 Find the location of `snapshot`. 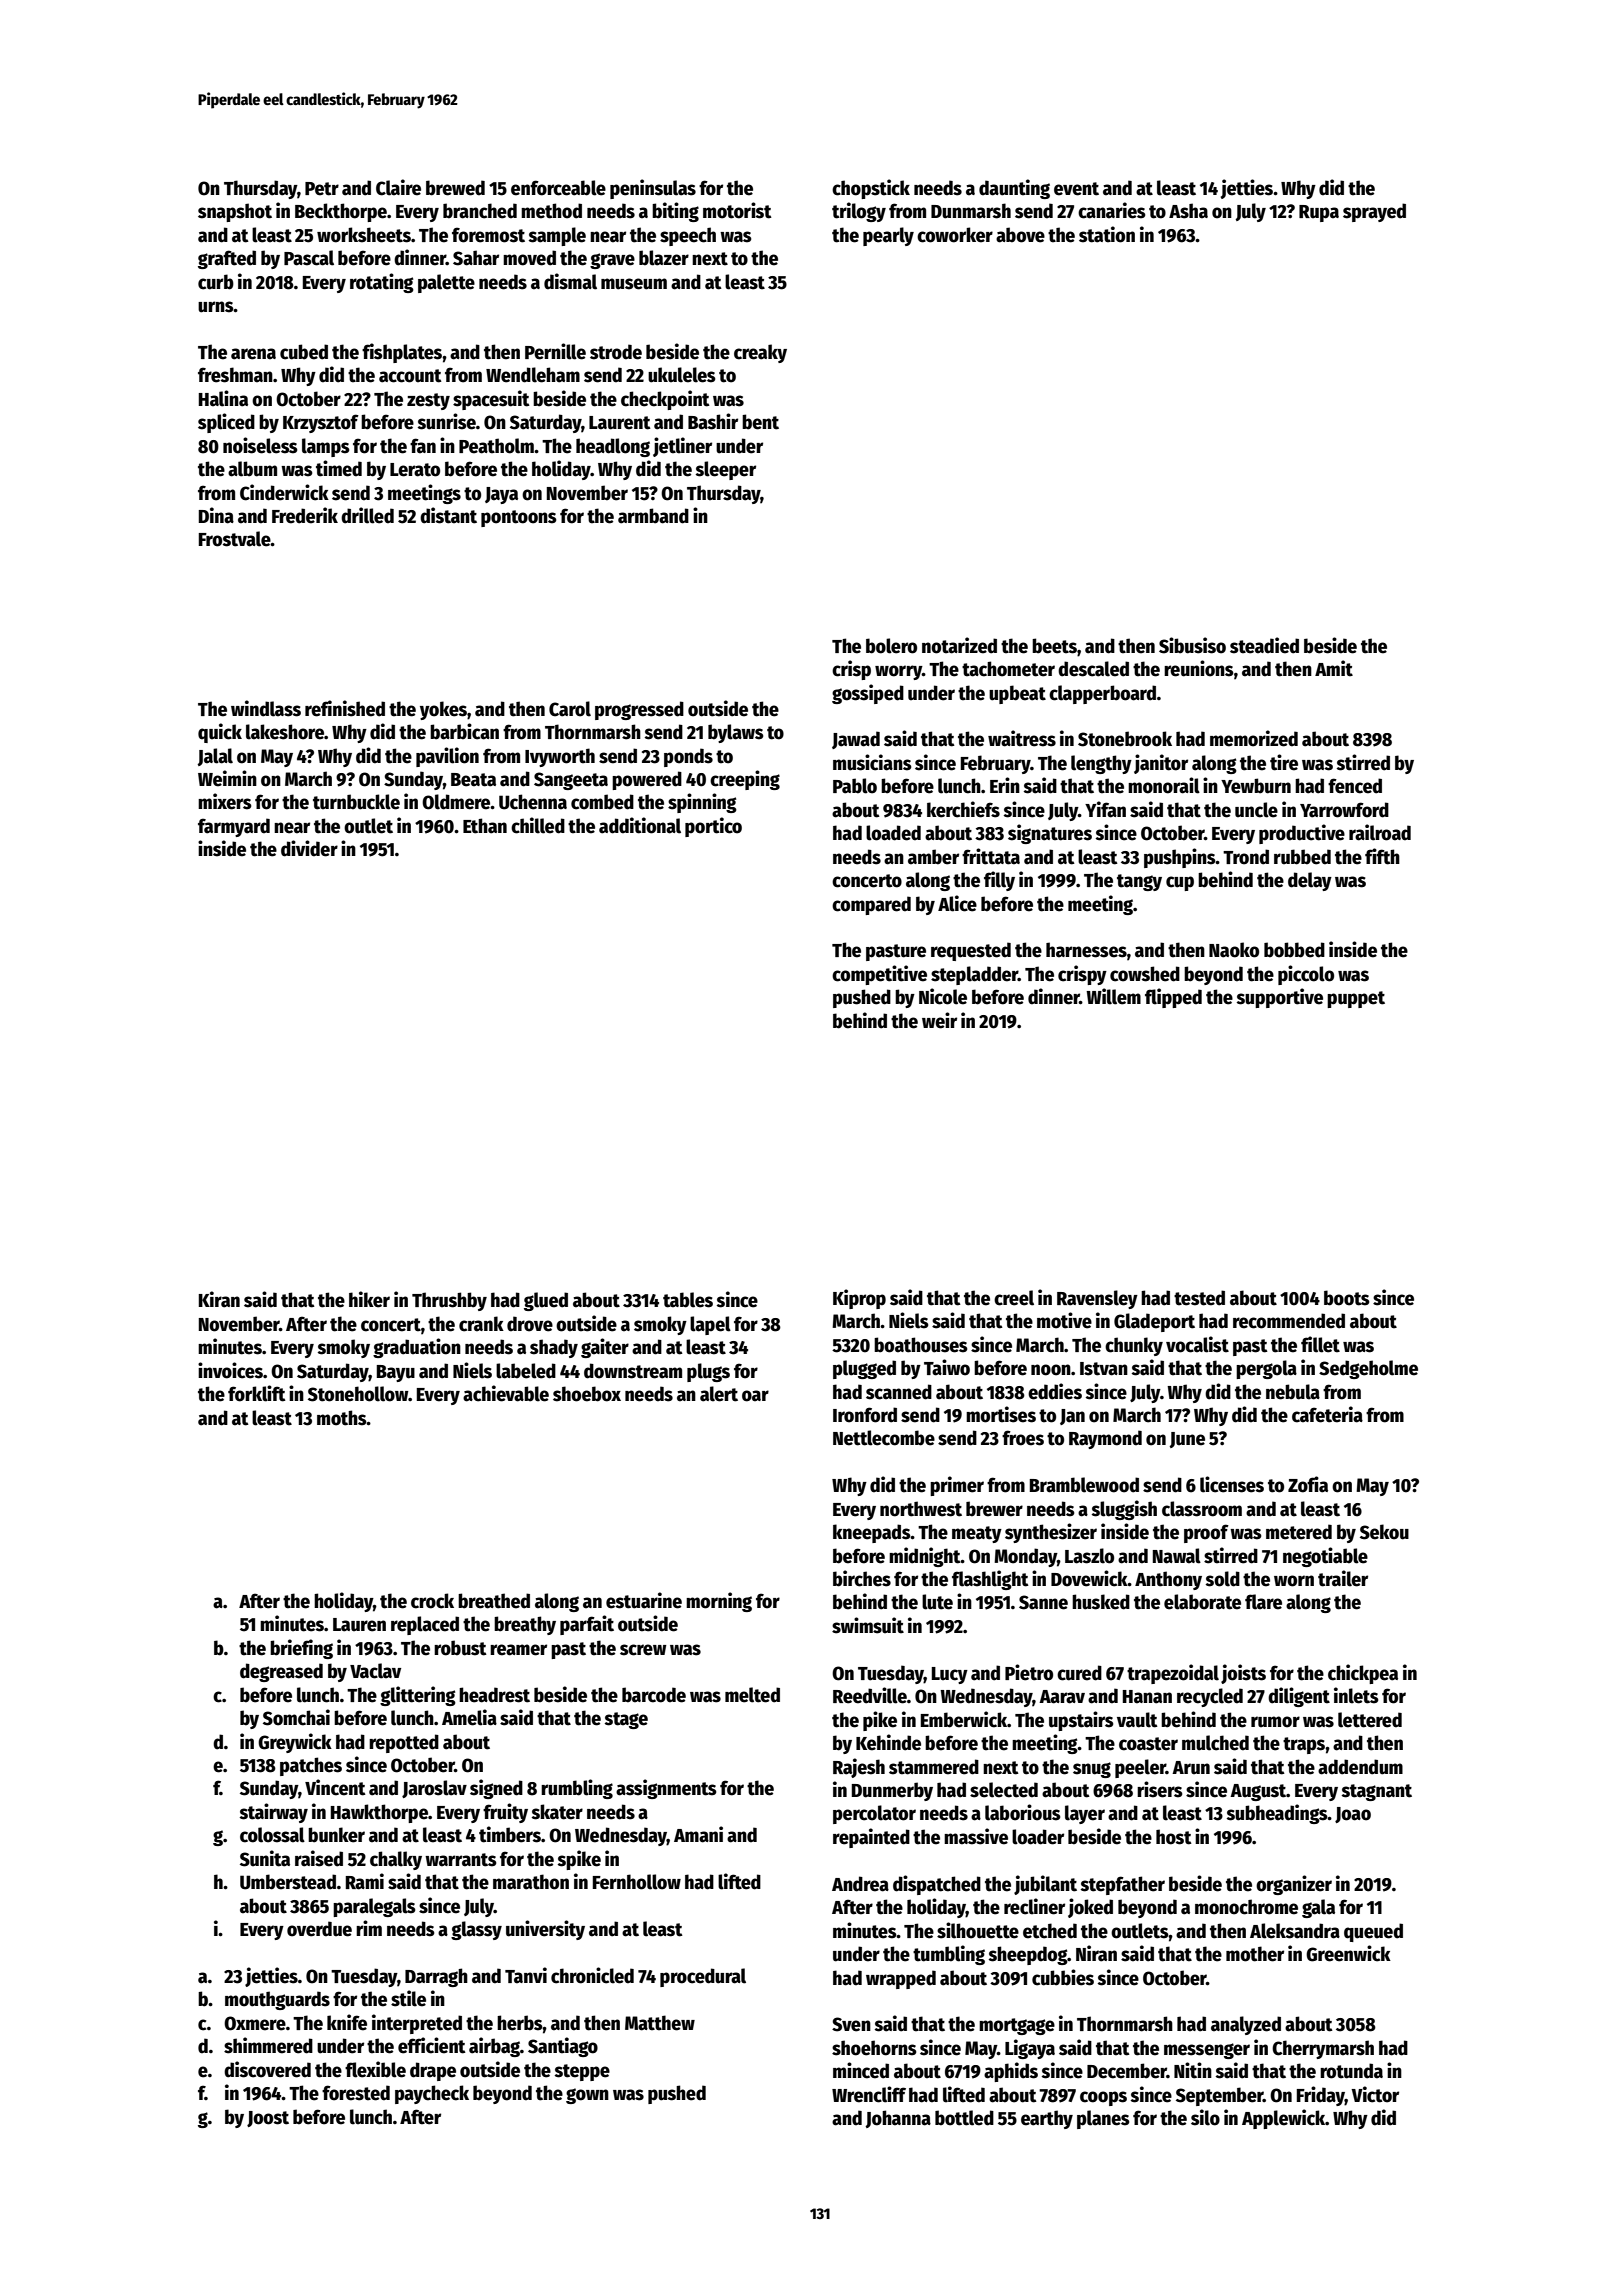

snapshot is located at coordinates (235, 212).
